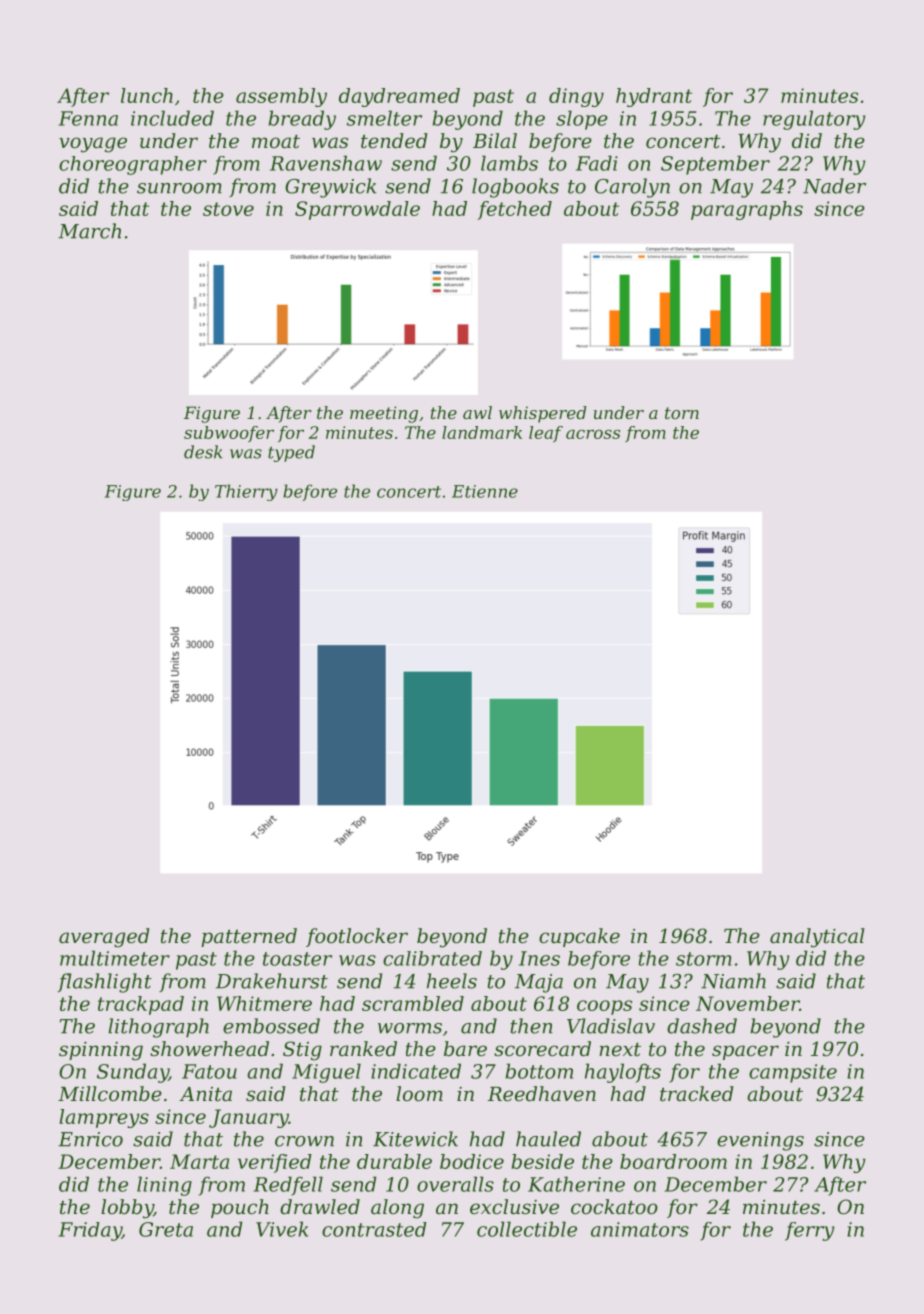 The image size is (924, 1314). Describe the element at coordinates (593, 434) in the screenshot. I see `across` at that location.
